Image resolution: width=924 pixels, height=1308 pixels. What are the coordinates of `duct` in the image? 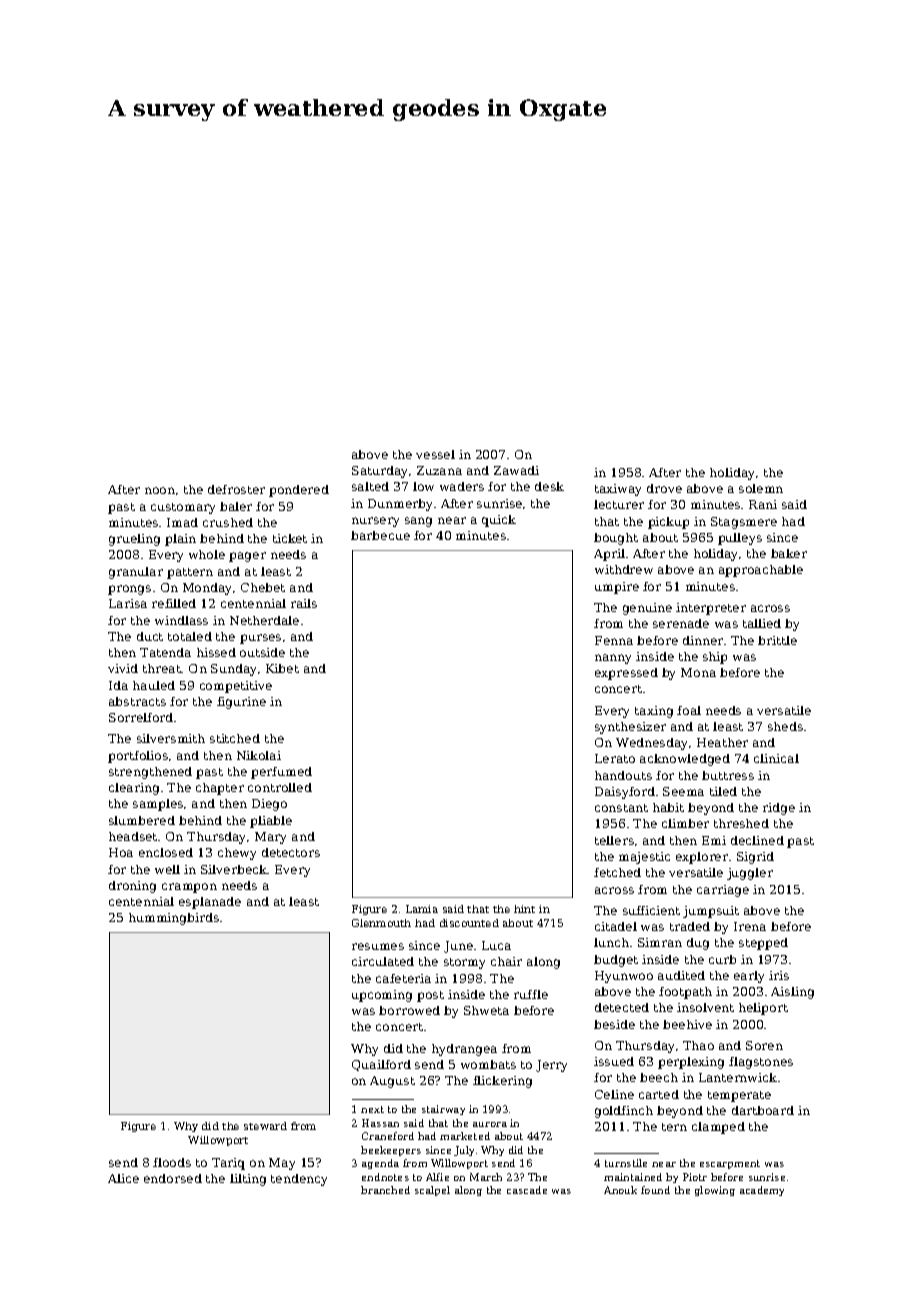 It's located at (150, 636).
